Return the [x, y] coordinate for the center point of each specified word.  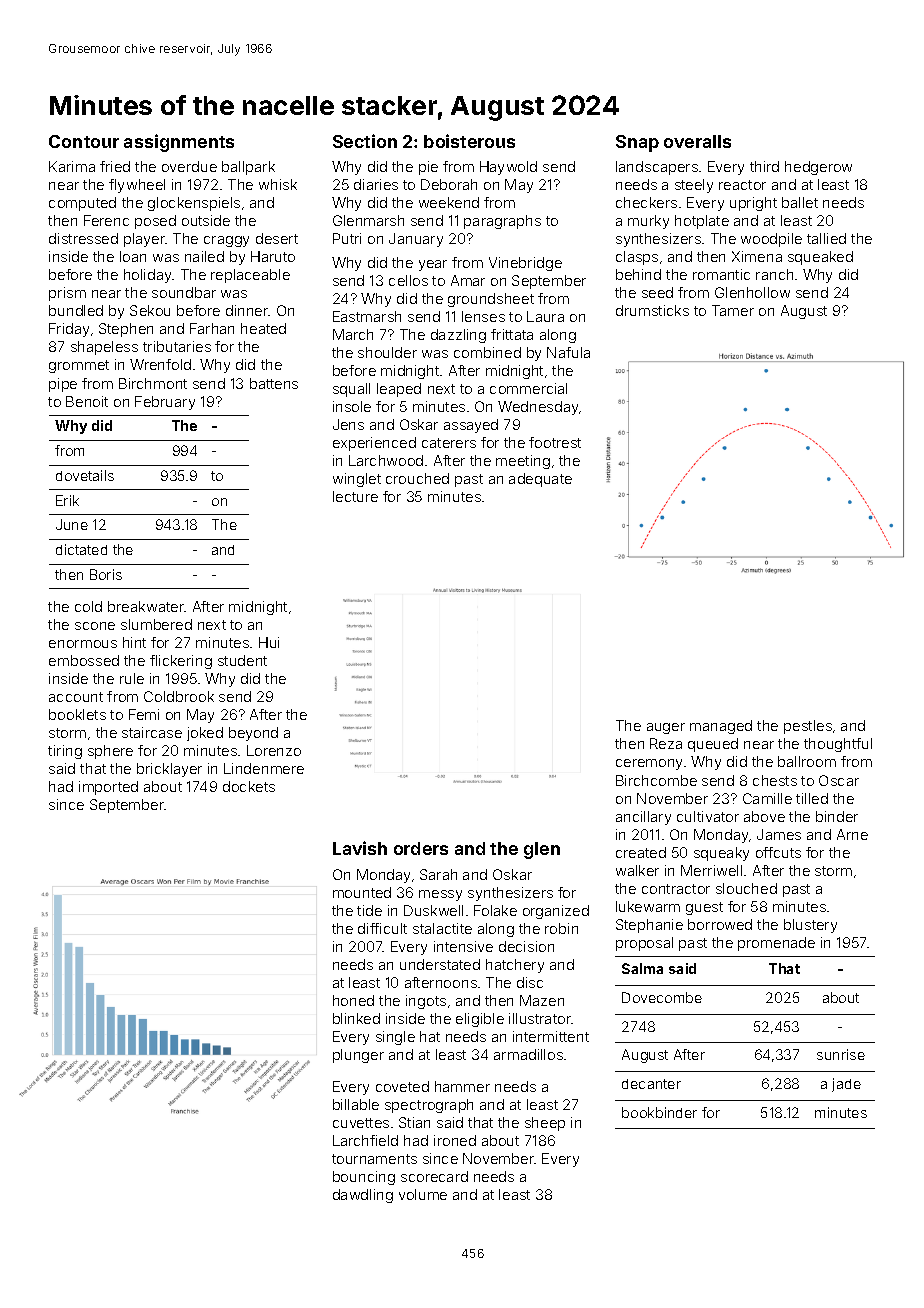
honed [353, 1000]
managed [721, 727]
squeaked [820, 258]
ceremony [649, 764]
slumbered [156, 624]
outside [206, 220]
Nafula [568, 352]
